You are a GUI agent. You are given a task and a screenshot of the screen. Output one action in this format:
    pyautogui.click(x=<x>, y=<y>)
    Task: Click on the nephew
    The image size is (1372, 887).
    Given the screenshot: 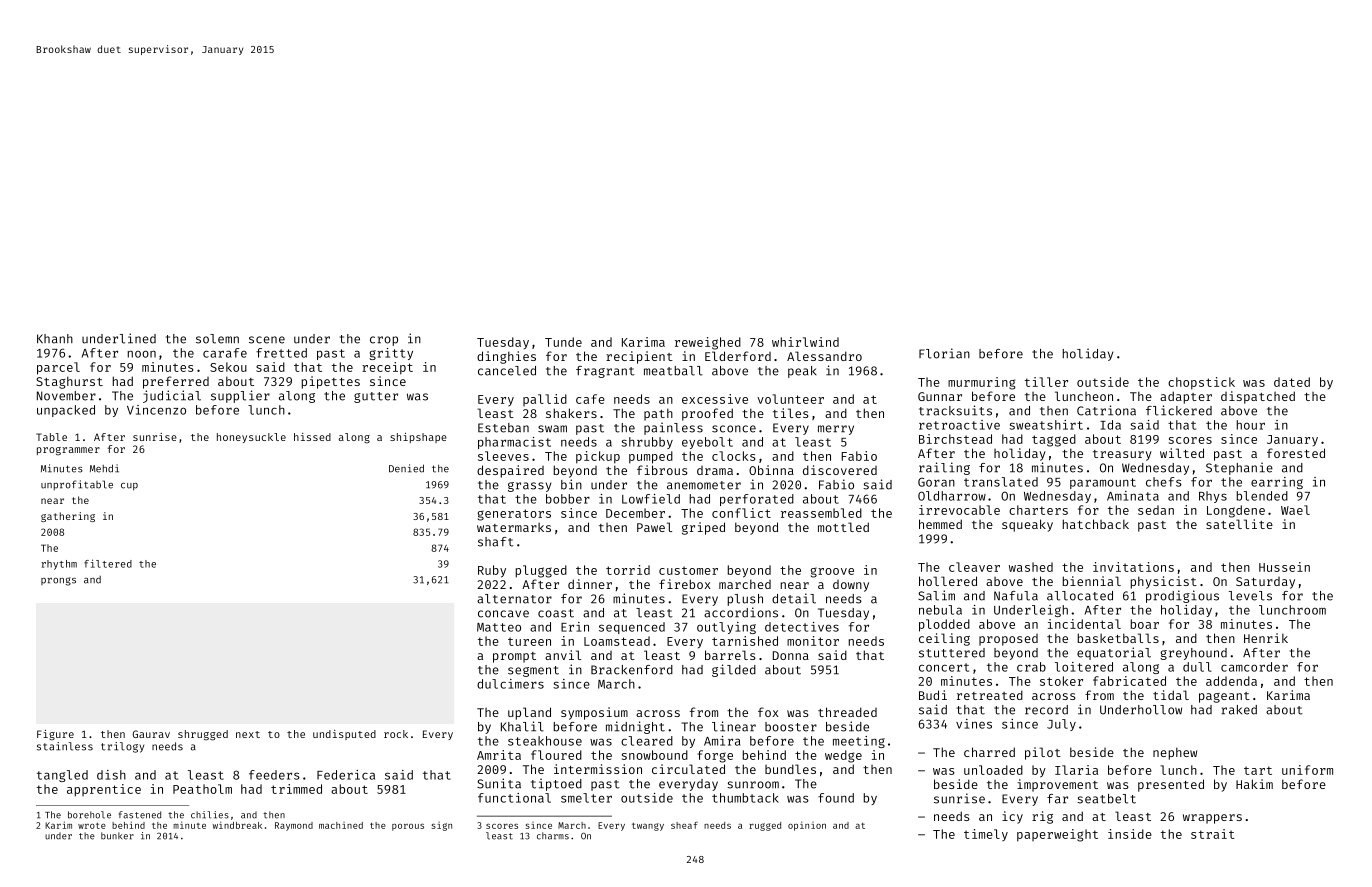 What is the action you would take?
    pyautogui.click(x=1175, y=753)
